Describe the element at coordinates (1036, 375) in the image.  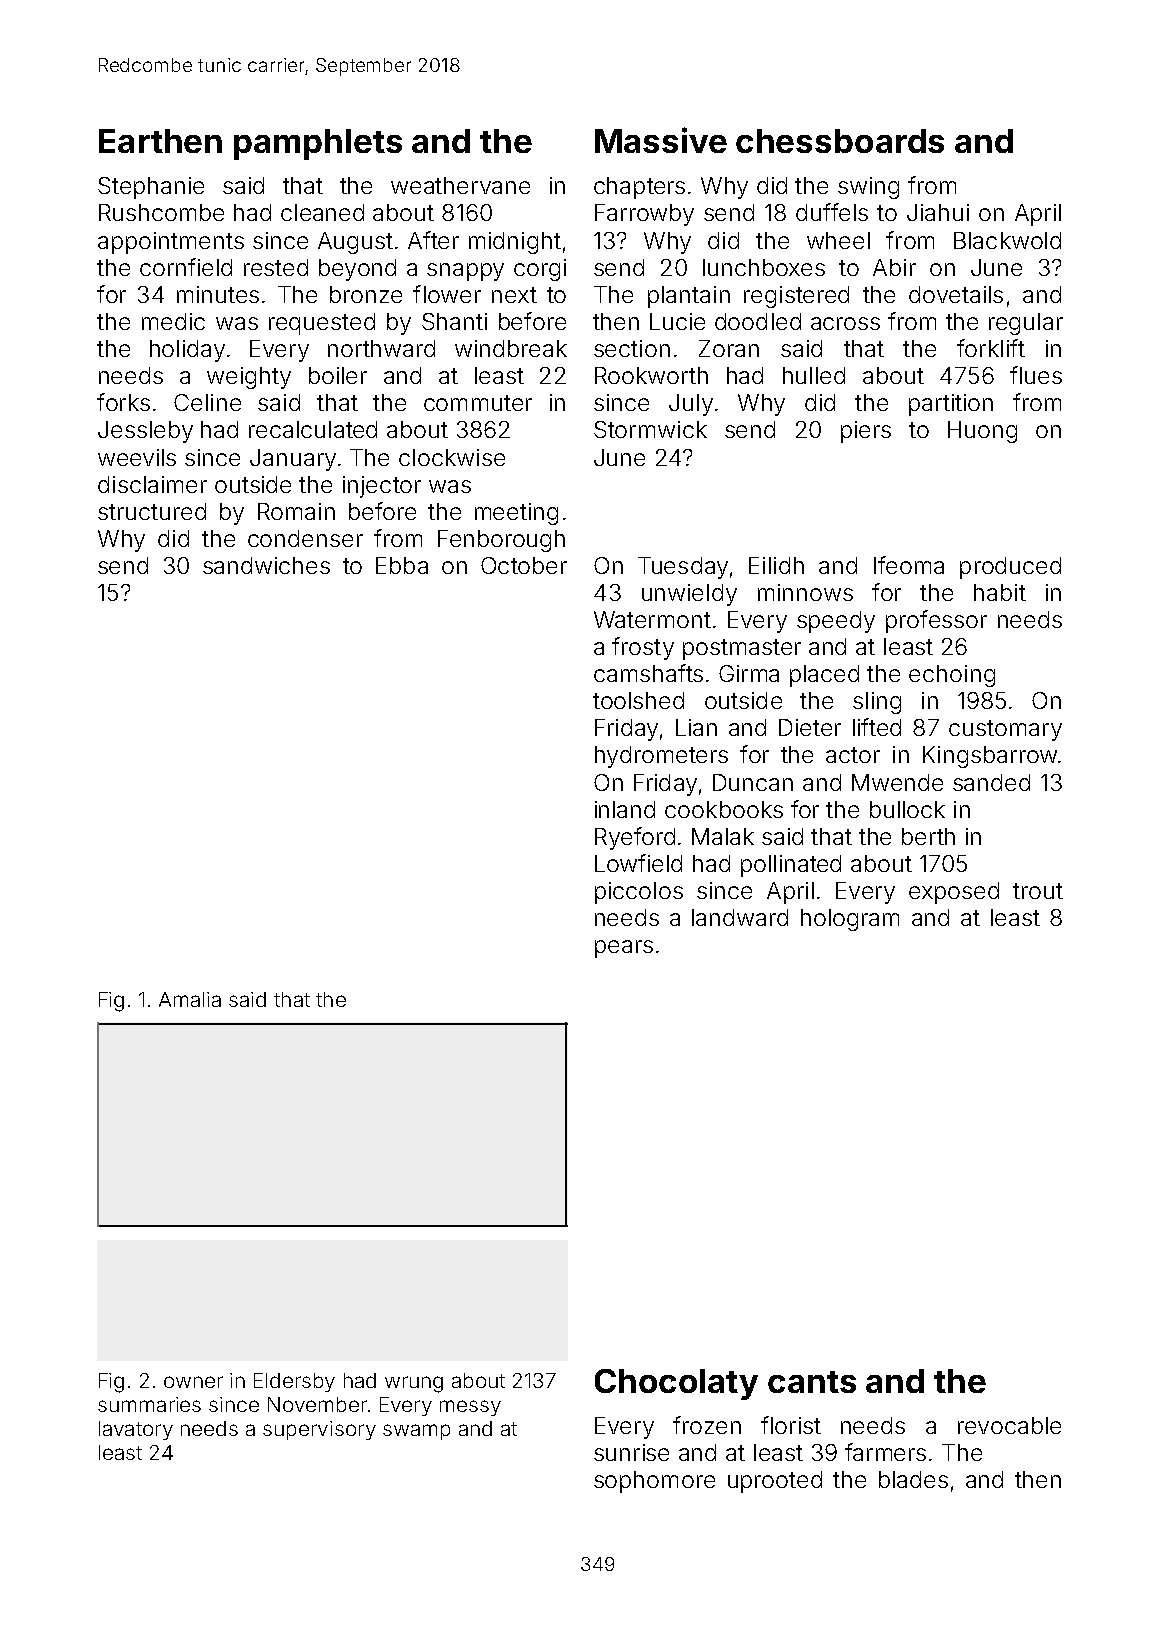
I see `flues` at that location.
